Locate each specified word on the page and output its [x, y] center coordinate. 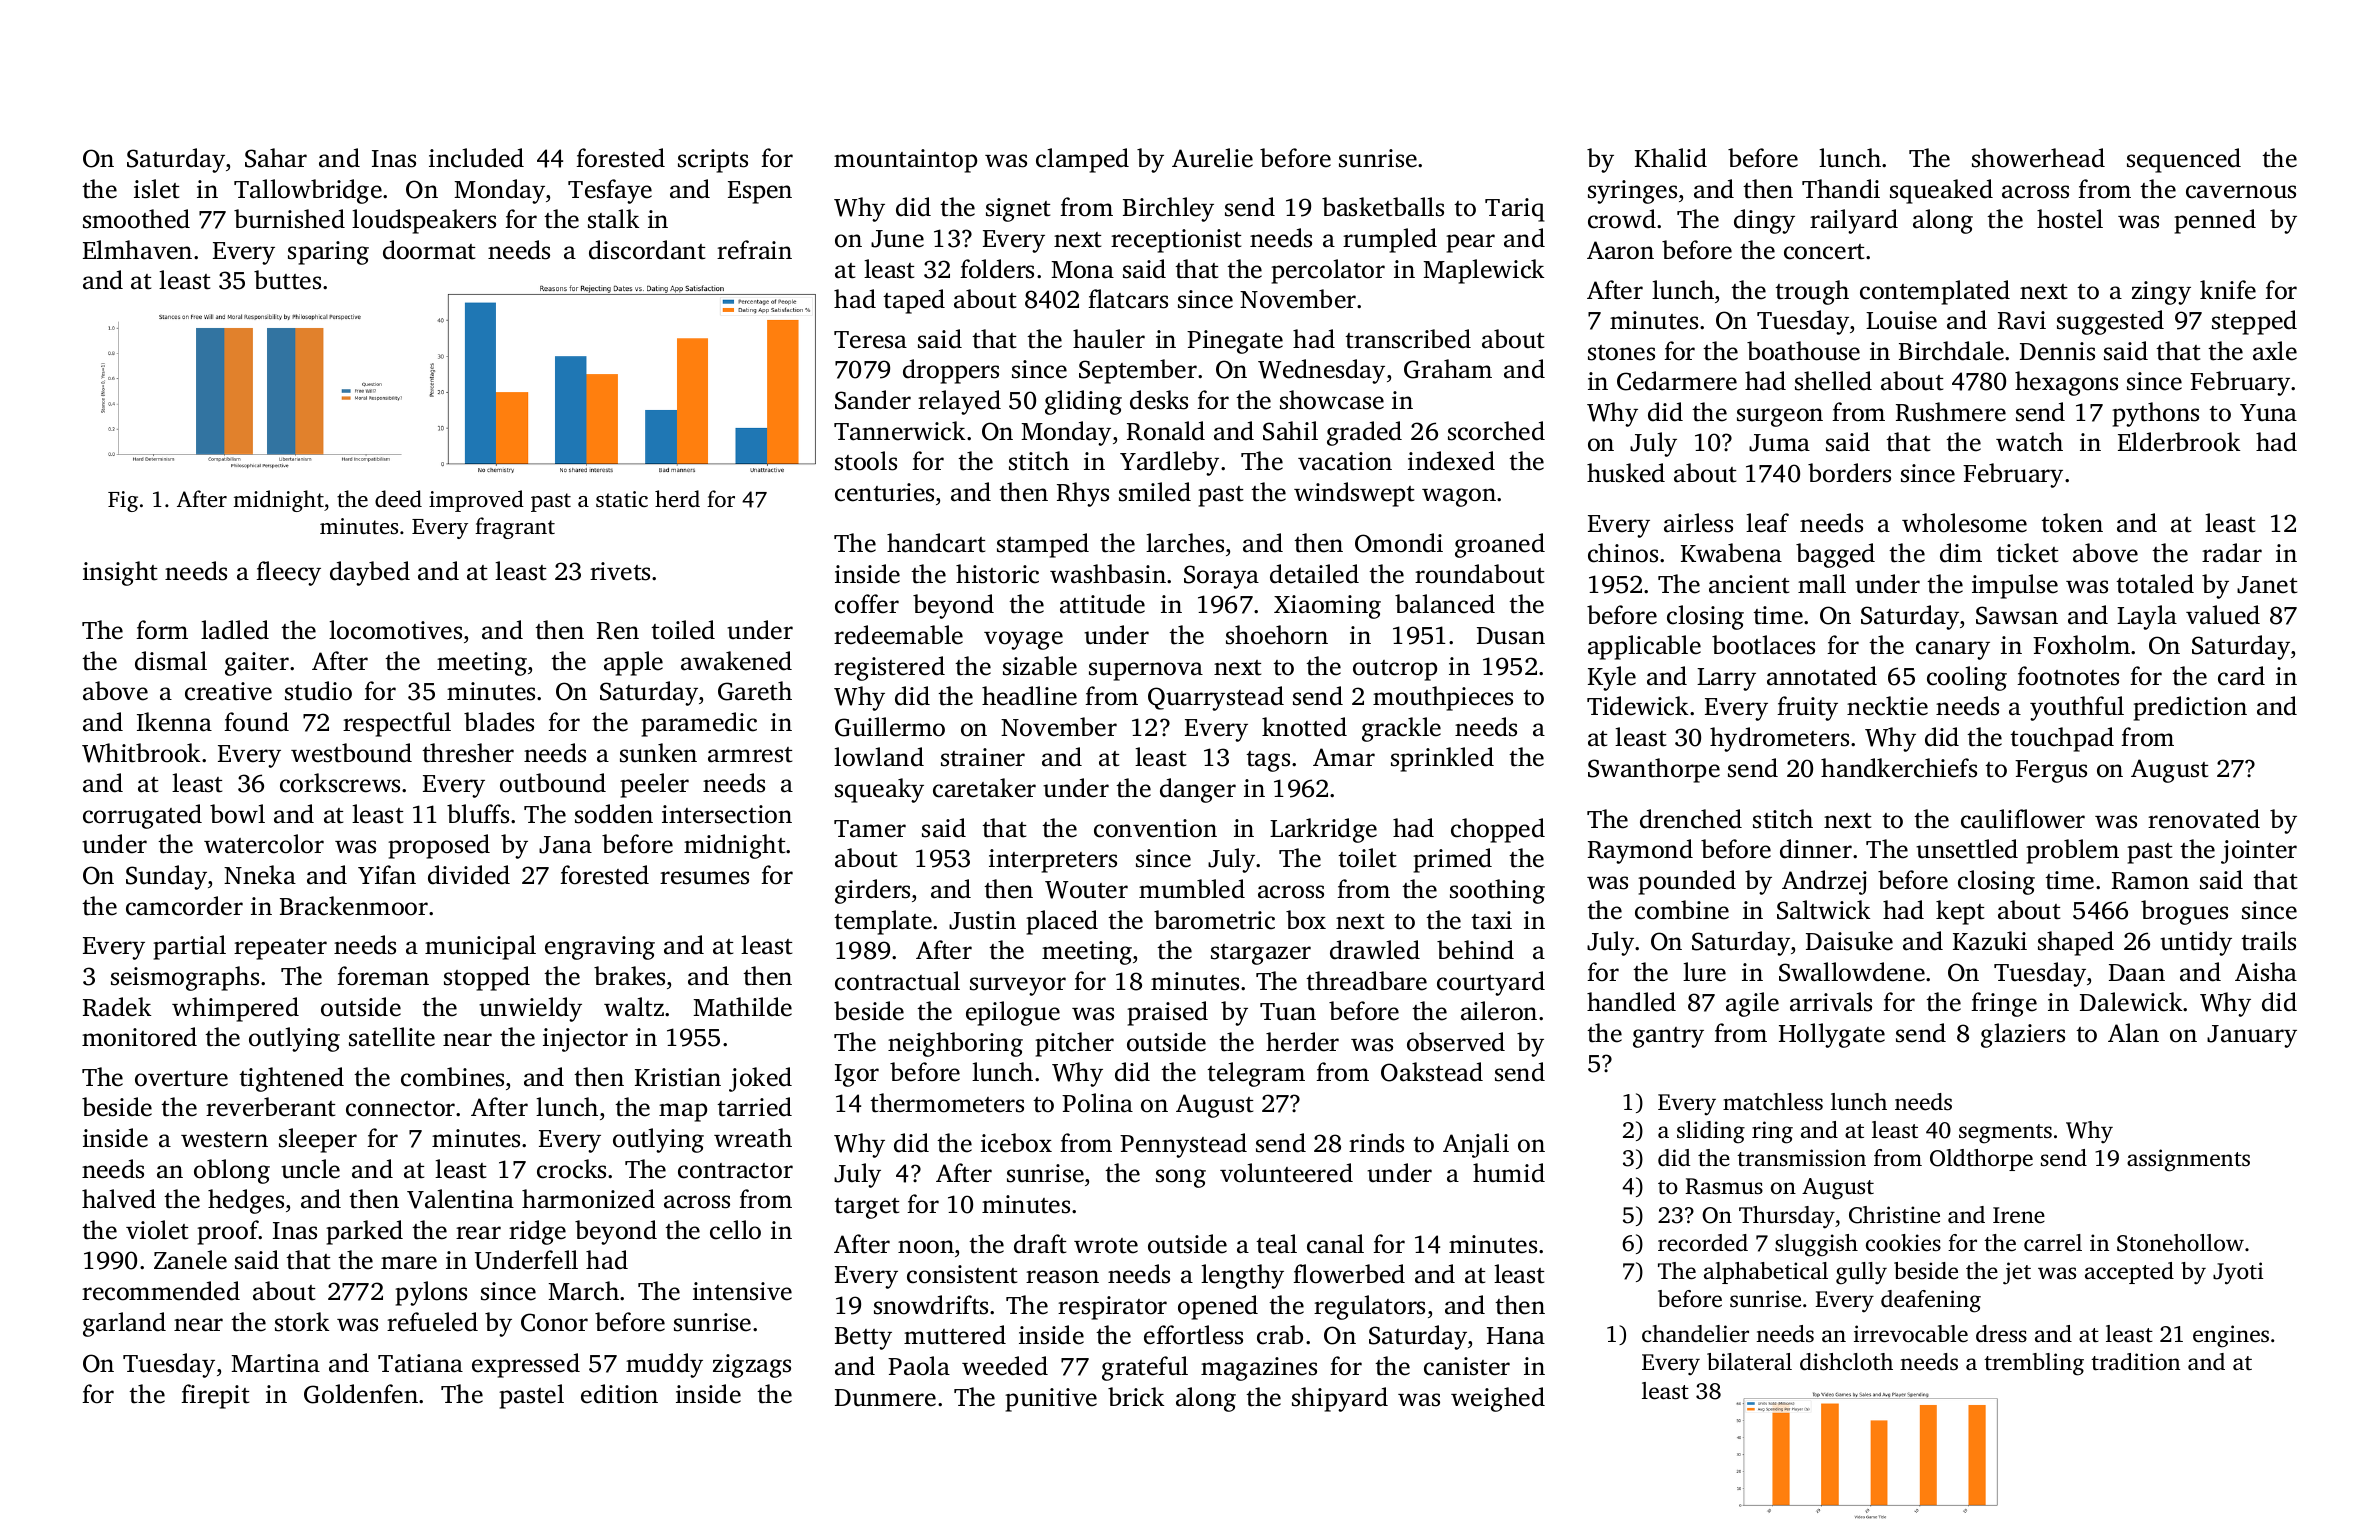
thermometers [947, 1103]
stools [866, 461]
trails [2268, 941]
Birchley [1168, 209]
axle [2275, 351]
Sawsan [2017, 615]
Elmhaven [137, 250]
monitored [139, 1037]
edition [619, 1394]
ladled [235, 630]
